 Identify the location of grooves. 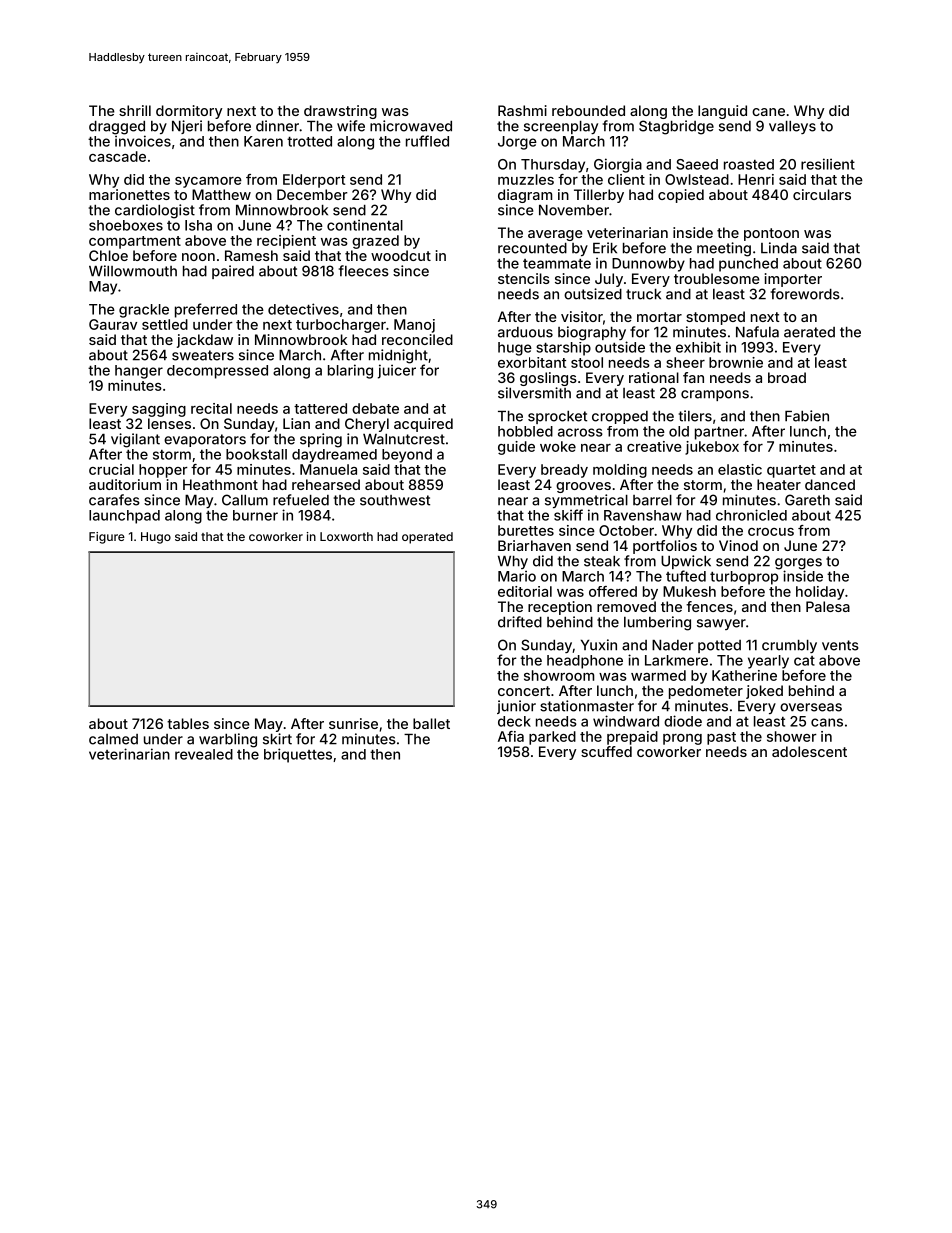
(583, 487).
